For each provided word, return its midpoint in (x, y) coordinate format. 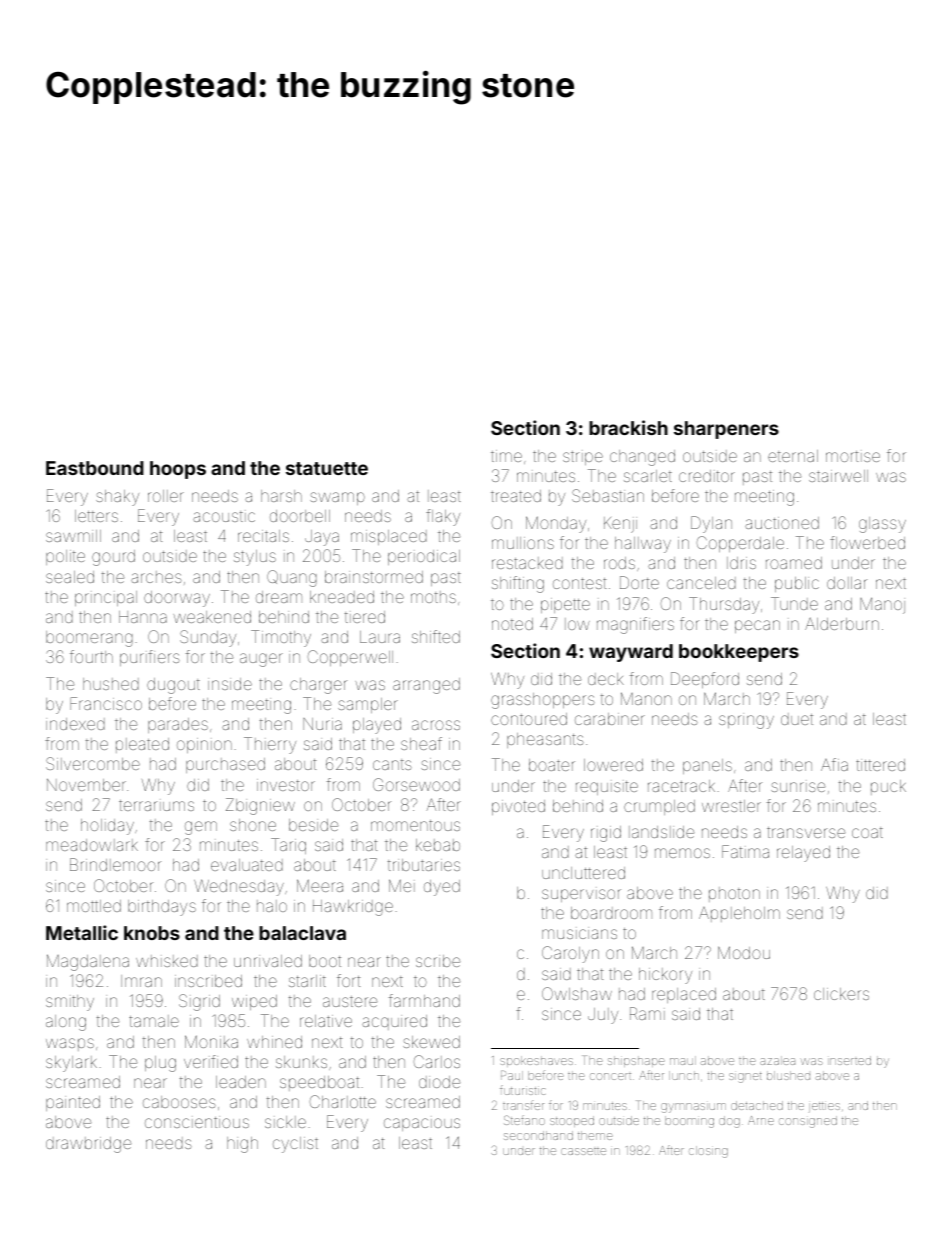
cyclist (295, 1145)
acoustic (224, 516)
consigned (808, 1122)
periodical (424, 557)
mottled (94, 906)
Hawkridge (353, 908)
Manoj (882, 606)
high (242, 1145)
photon (734, 894)
